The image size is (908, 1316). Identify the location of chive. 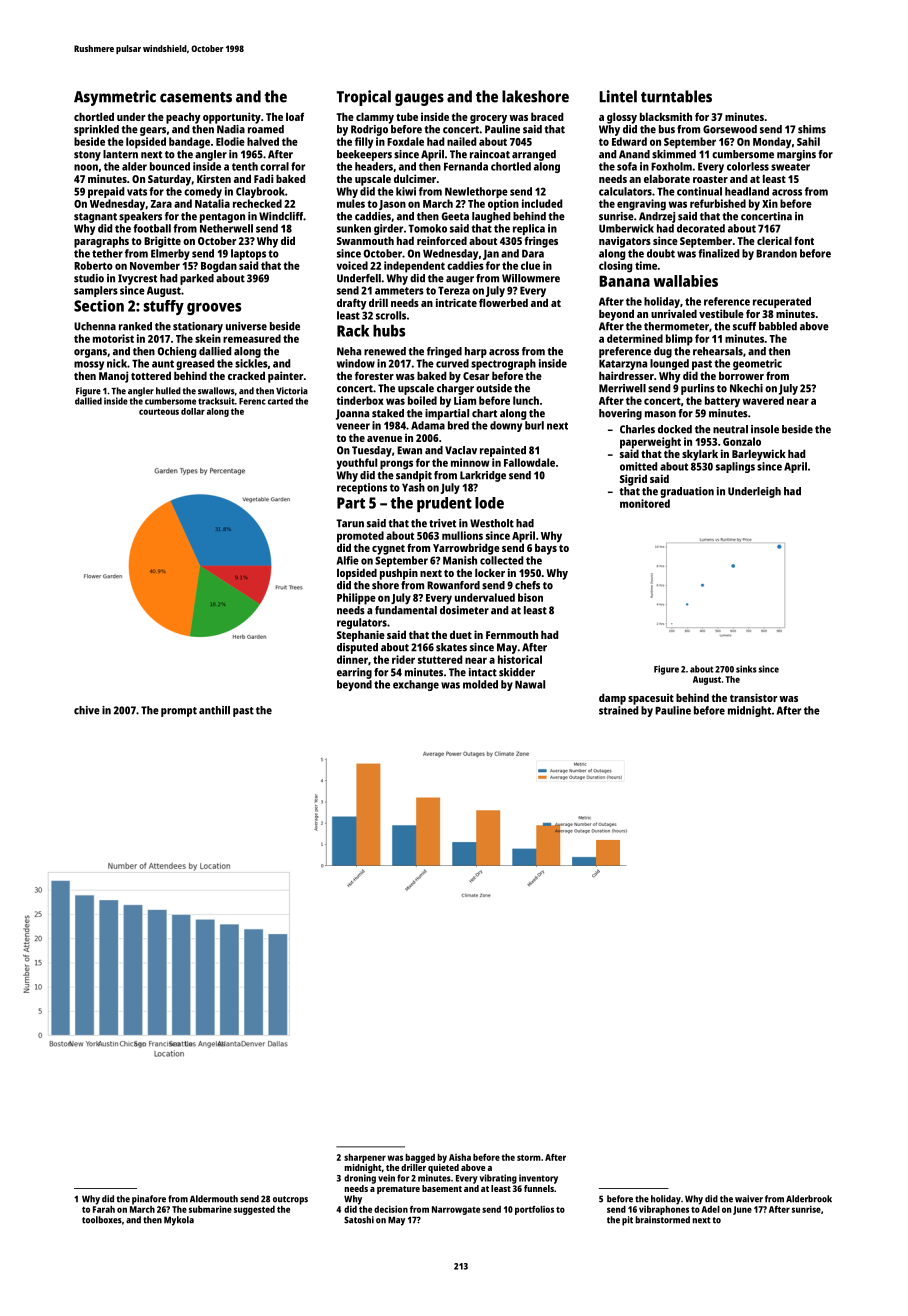
(87, 710).
